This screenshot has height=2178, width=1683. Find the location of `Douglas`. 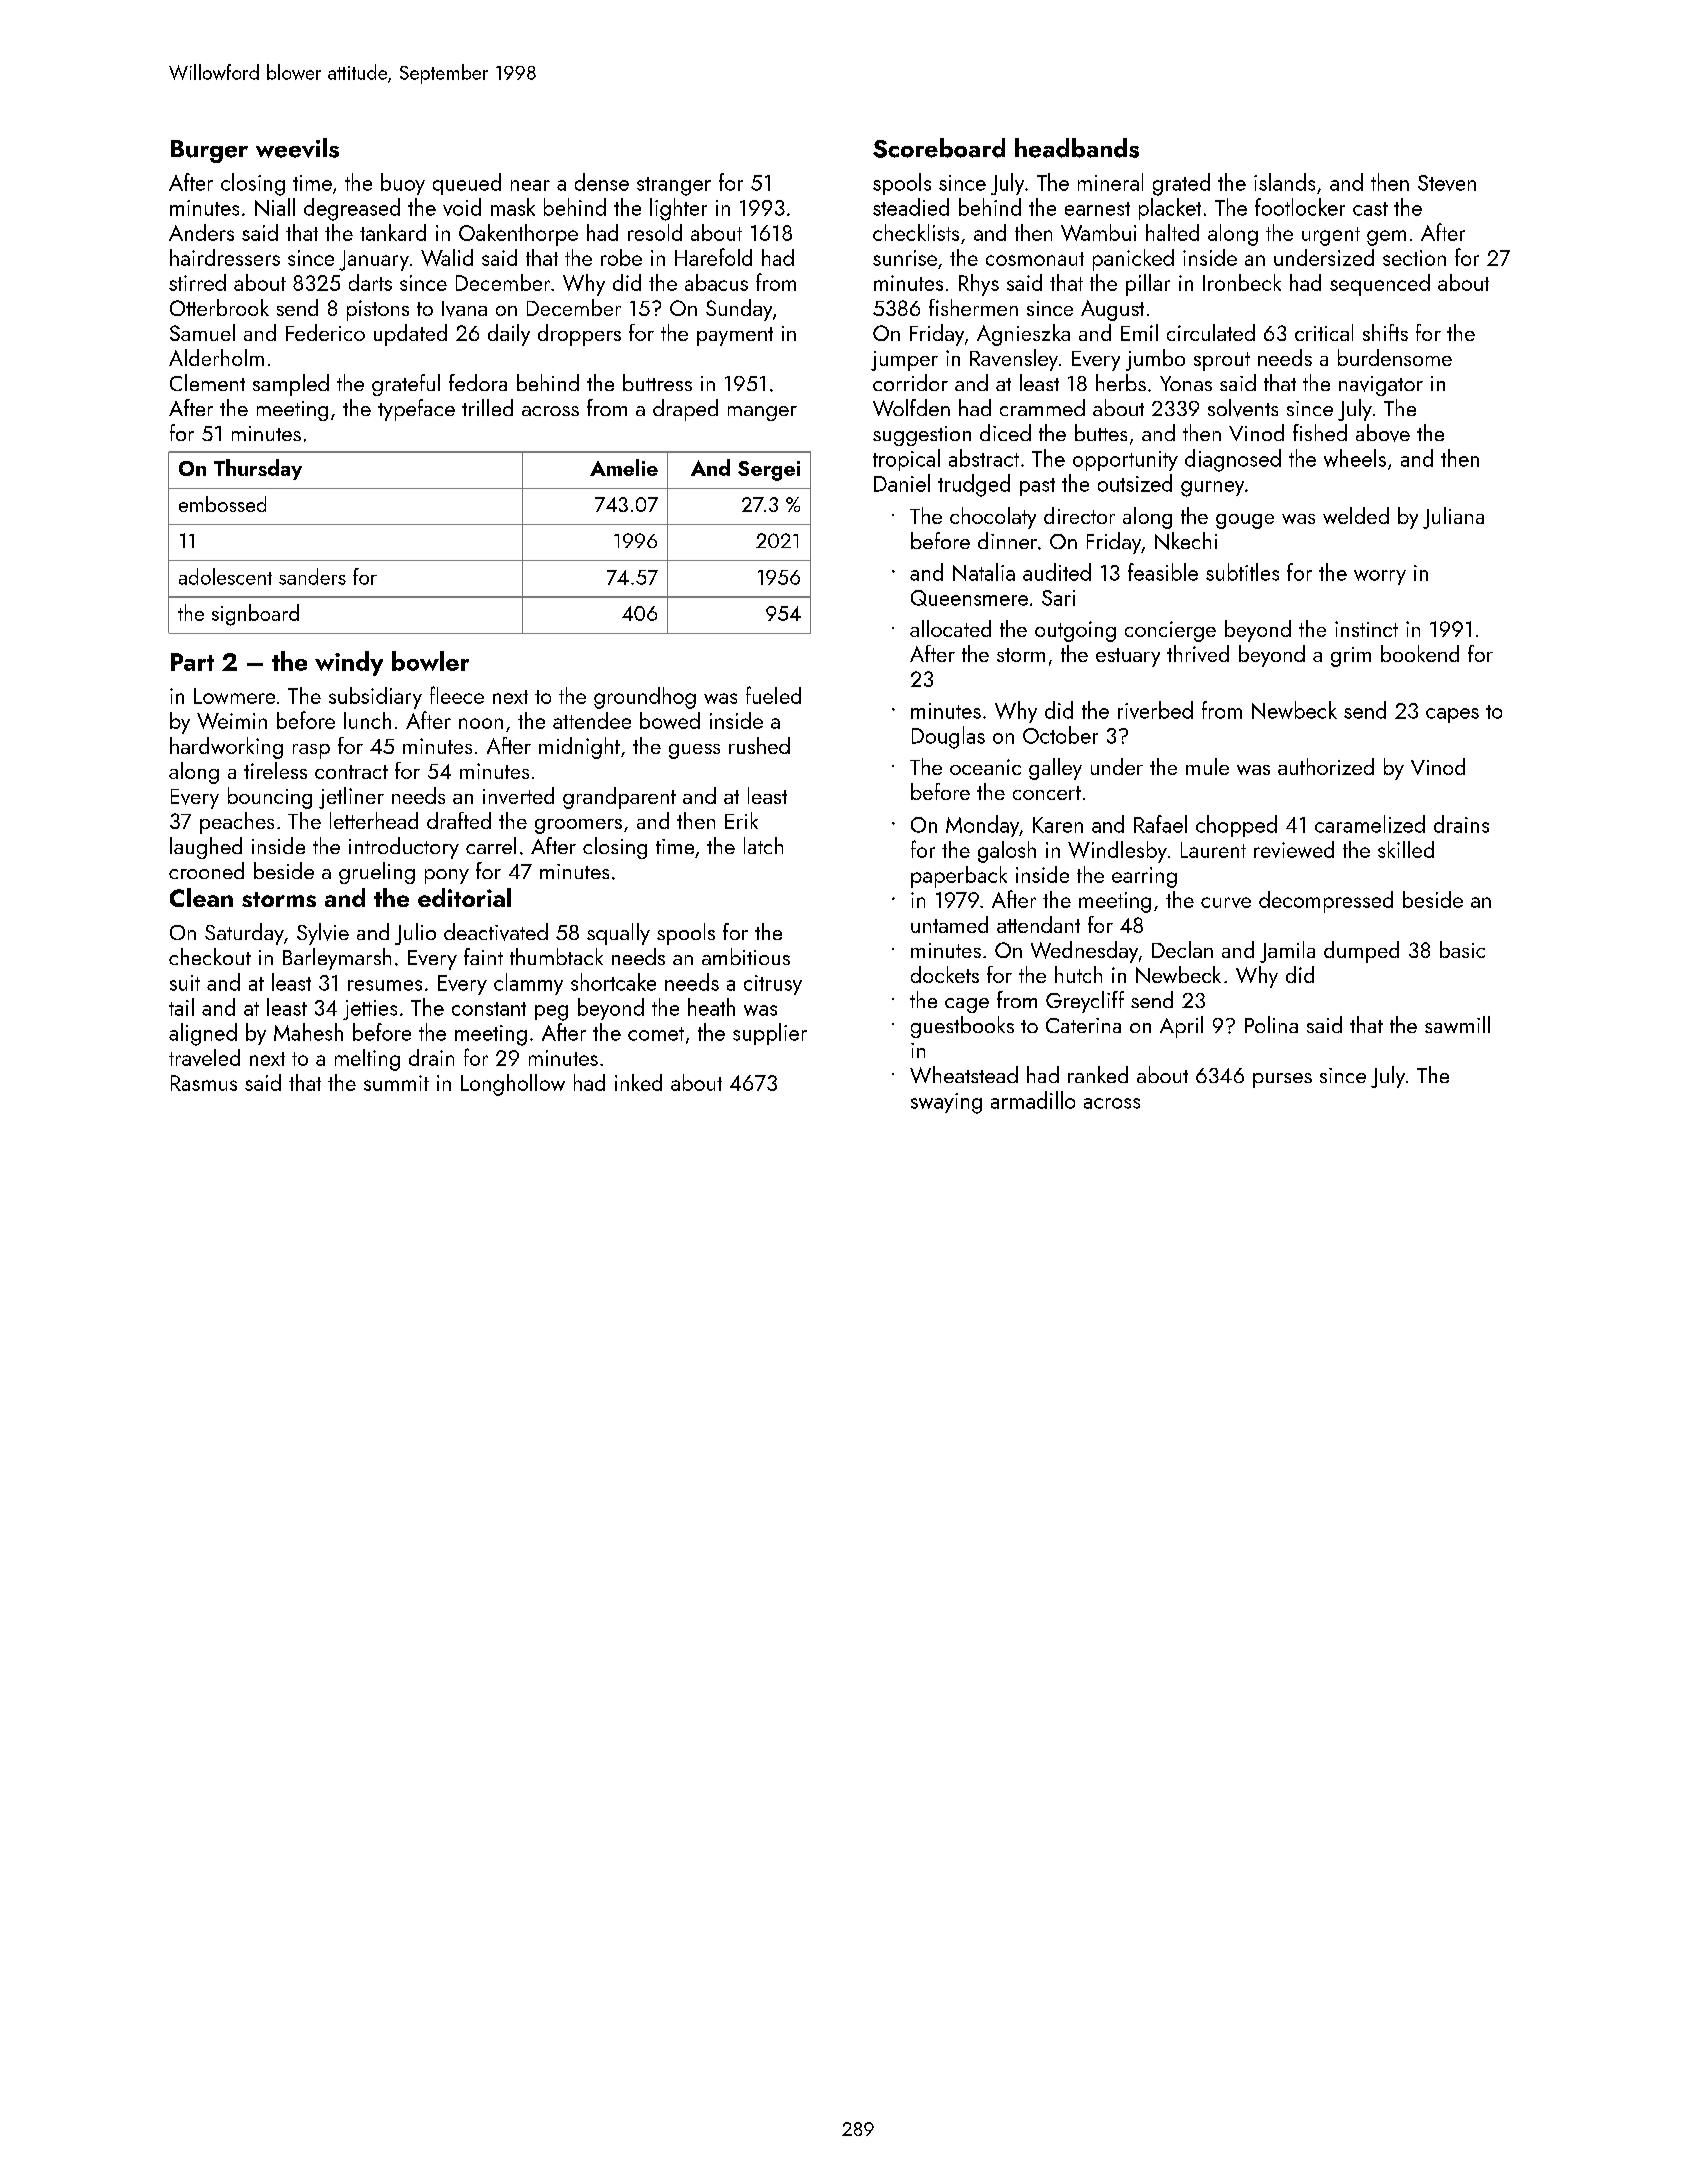

Douglas is located at coordinates (948, 737).
